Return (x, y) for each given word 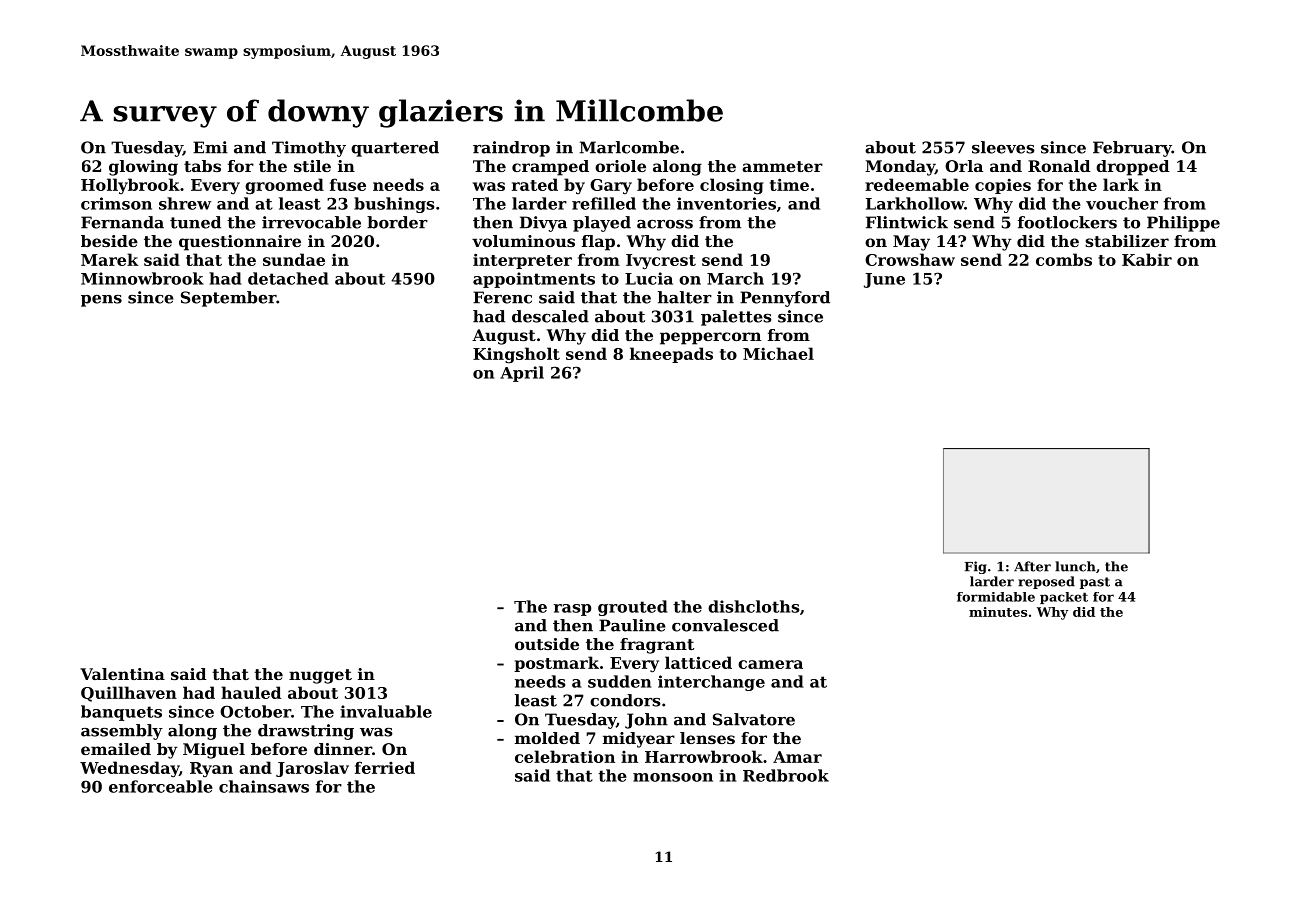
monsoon (673, 777)
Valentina (122, 674)
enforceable (161, 786)
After (1032, 566)
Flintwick (907, 222)
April (522, 374)
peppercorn (710, 338)
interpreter (522, 261)
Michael (778, 353)
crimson (116, 203)
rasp (572, 610)
